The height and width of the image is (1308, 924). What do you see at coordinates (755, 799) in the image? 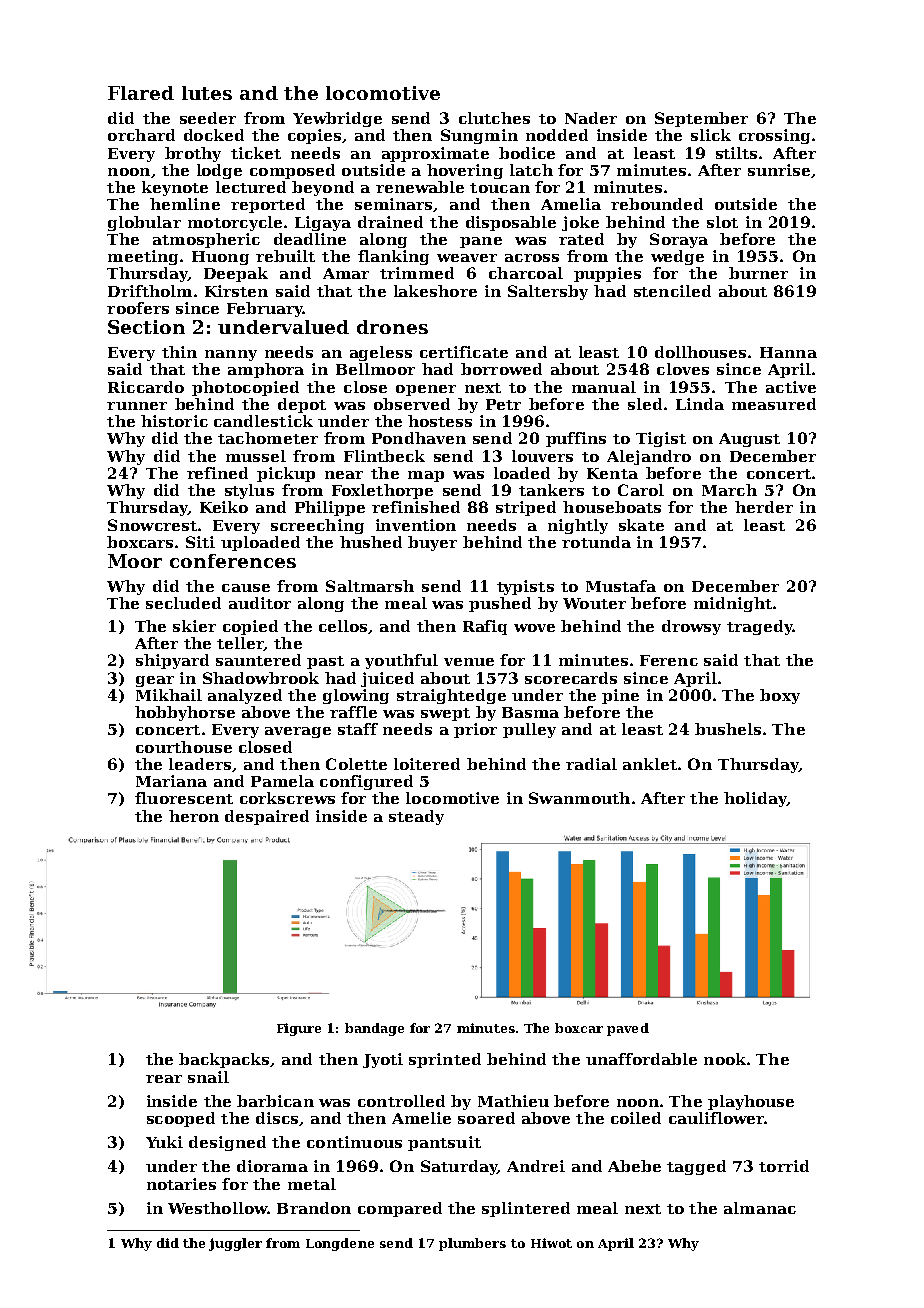
I see `holiday` at bounding box center [755, 799].
